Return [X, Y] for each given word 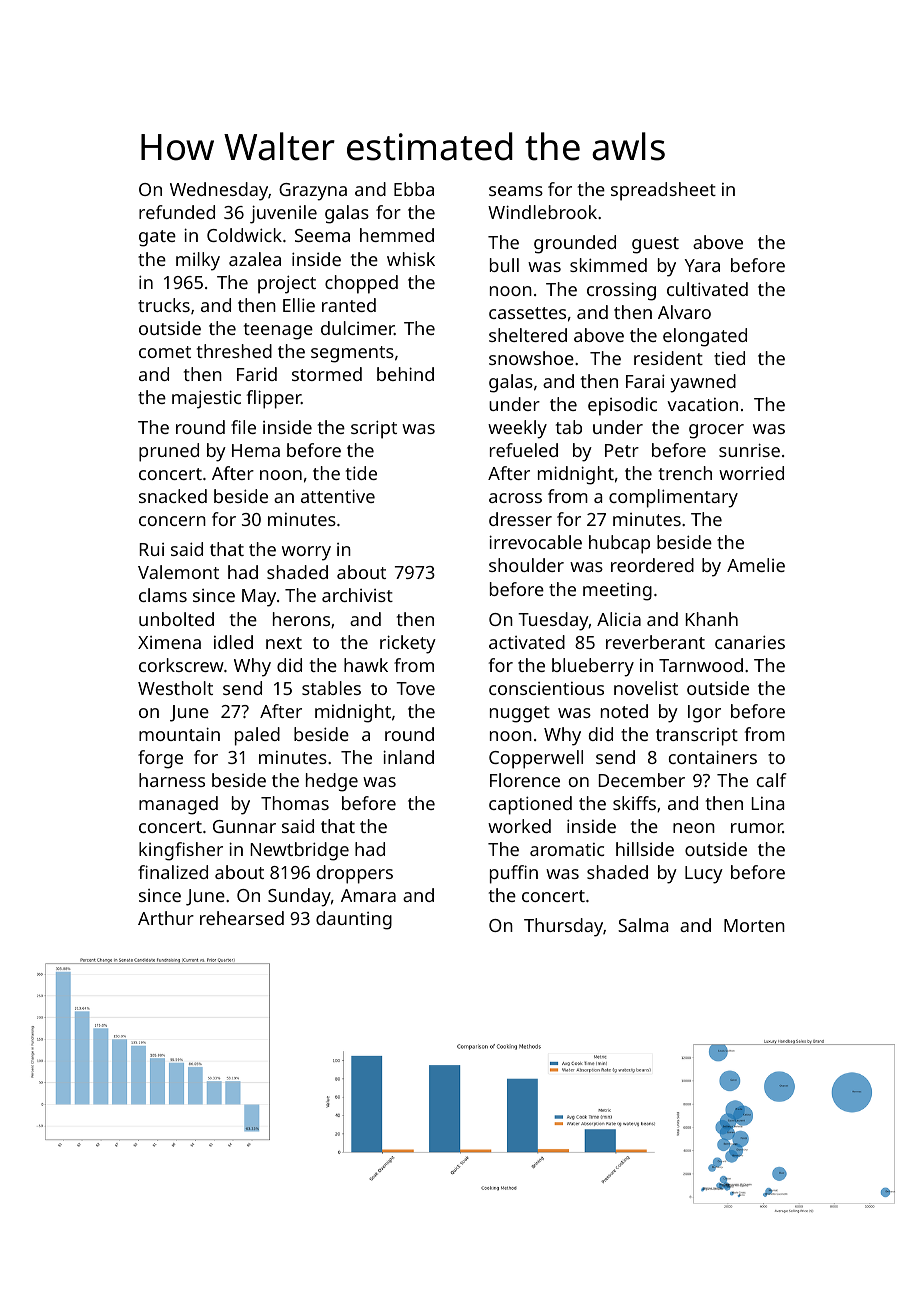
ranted [349, 305]
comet [165, 352]
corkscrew [181, 665]
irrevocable [535, 542]
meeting [617, 592]
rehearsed [242, 918]
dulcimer [357, 328]
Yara [702, 265]
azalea [255, 259]
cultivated [707, 289]
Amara [368, 895]
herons [301, 619]
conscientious [546, 688]
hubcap [619, 544]
